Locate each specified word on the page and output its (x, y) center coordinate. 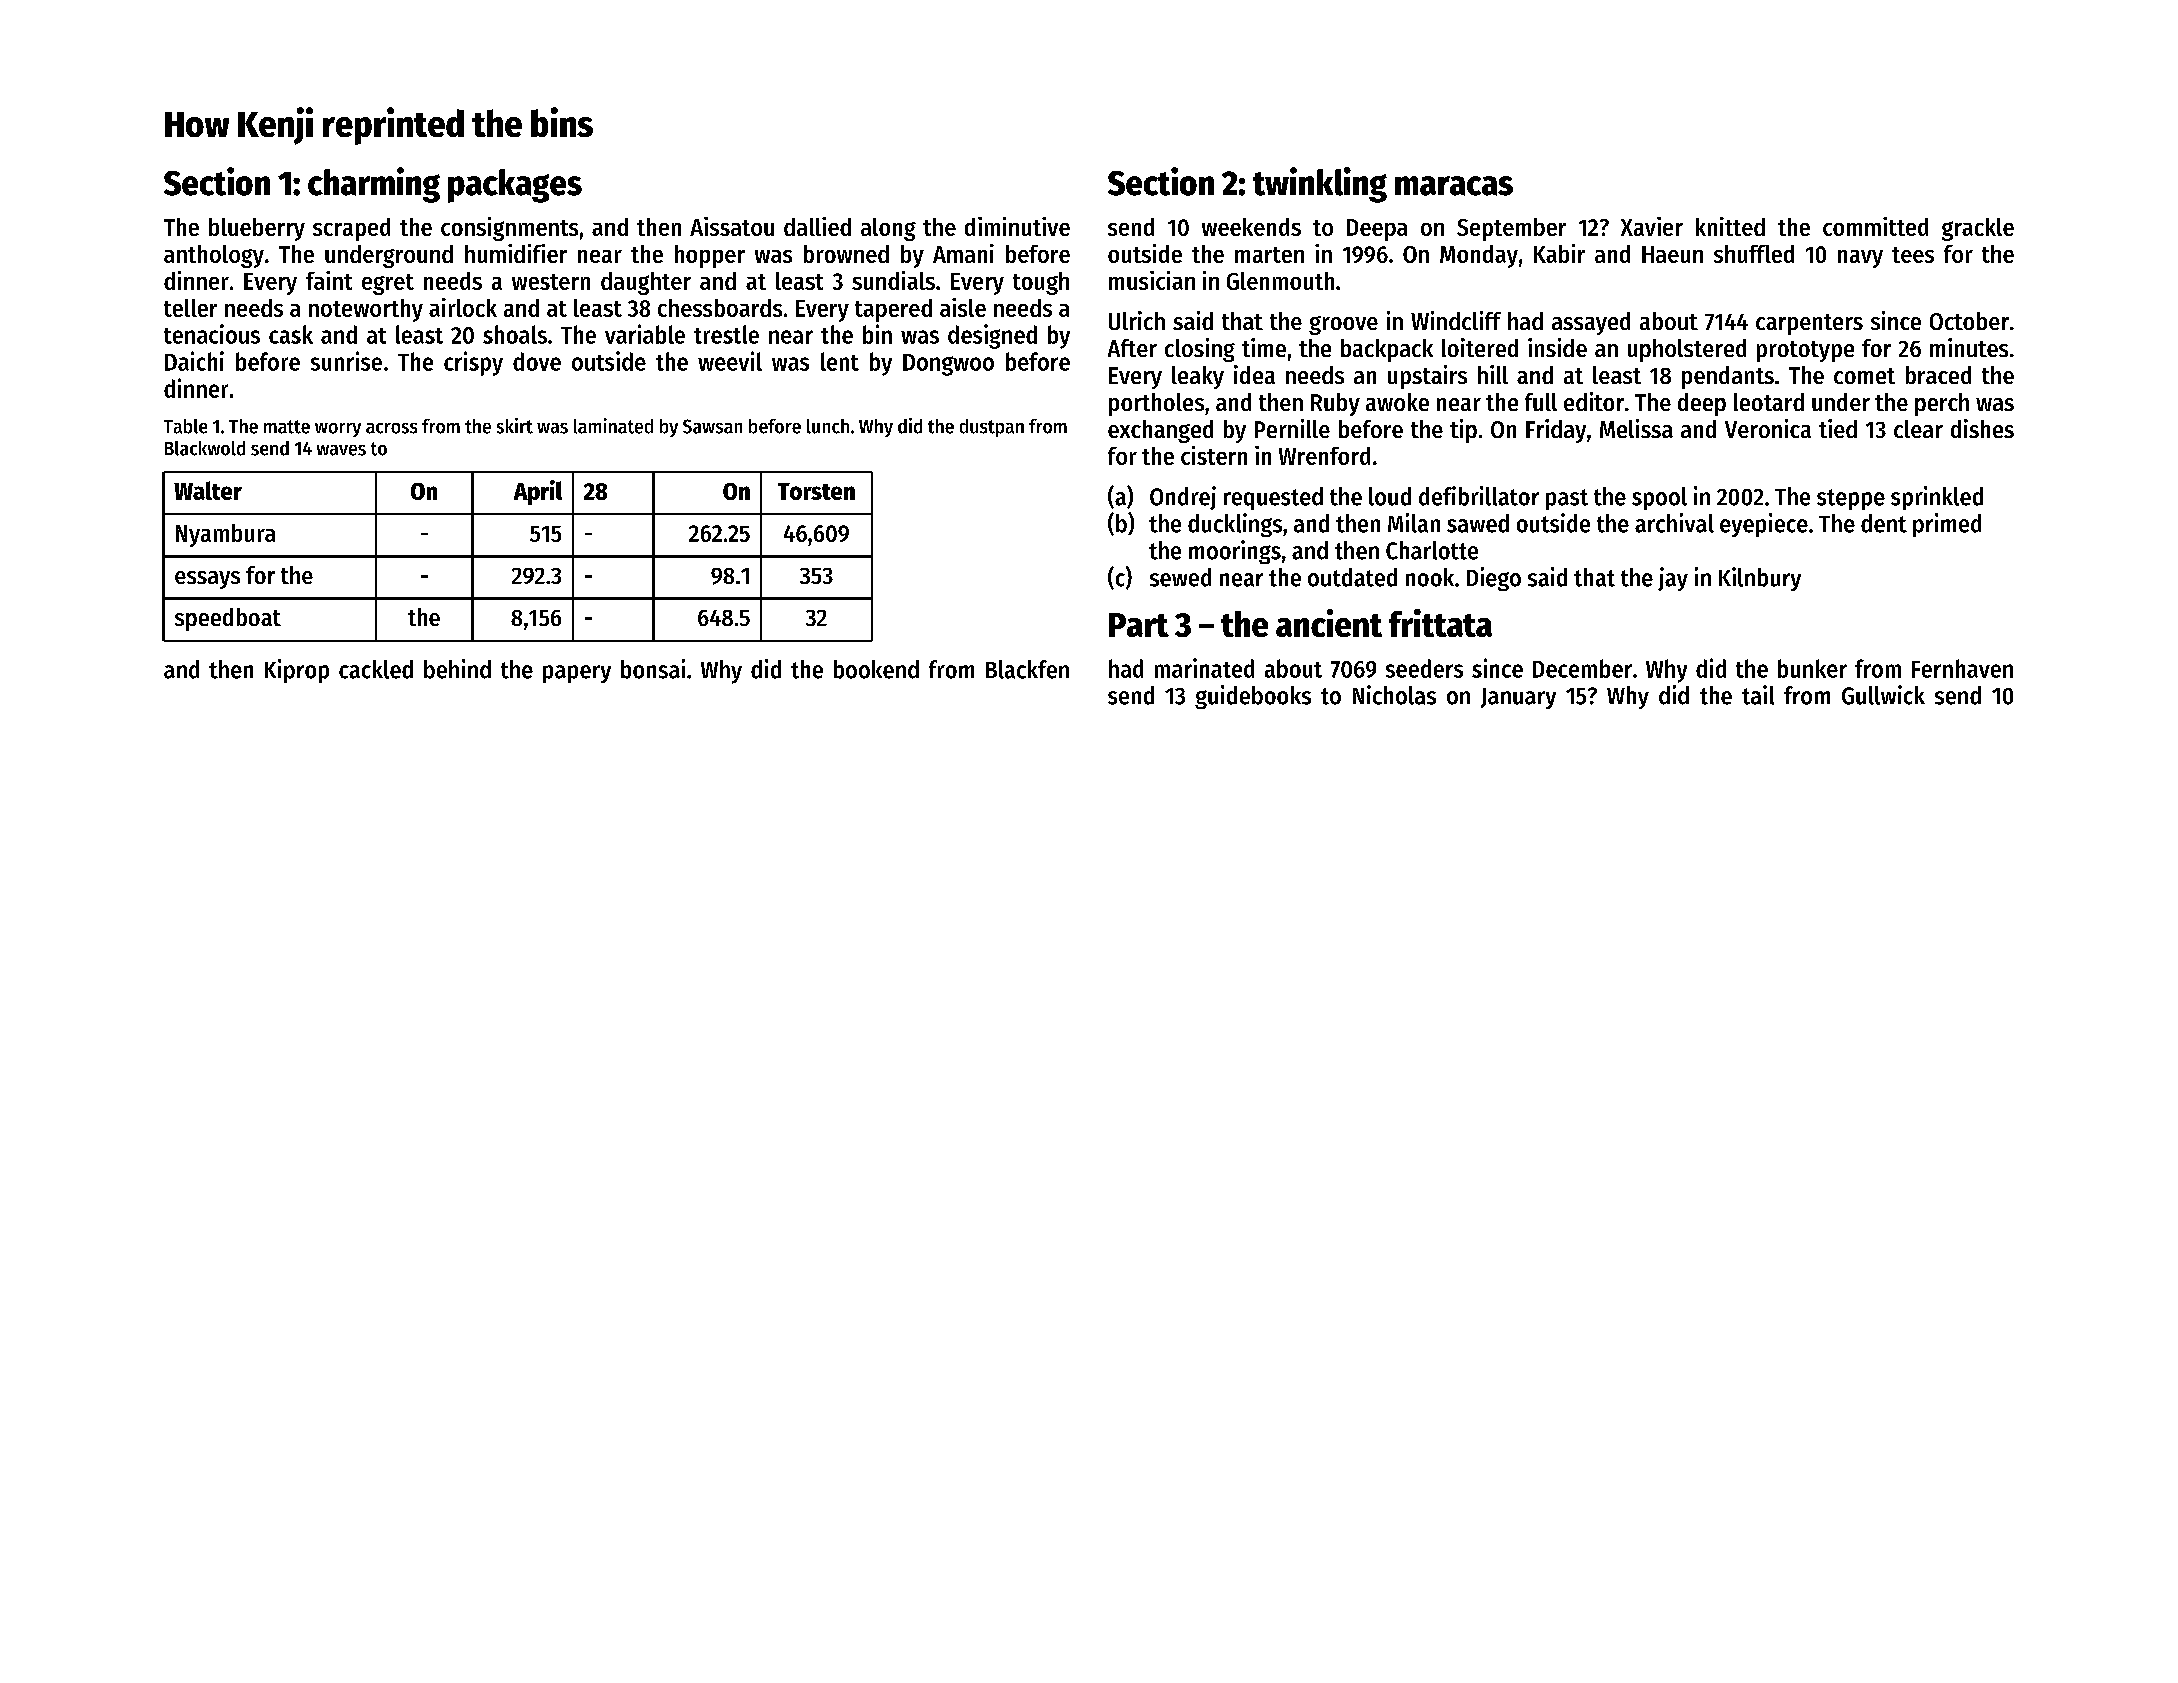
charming (374, 185)
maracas (1454, 186)
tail (1758, 695)
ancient (1329, 623)
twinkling (1320, 185)
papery (577, 674)
